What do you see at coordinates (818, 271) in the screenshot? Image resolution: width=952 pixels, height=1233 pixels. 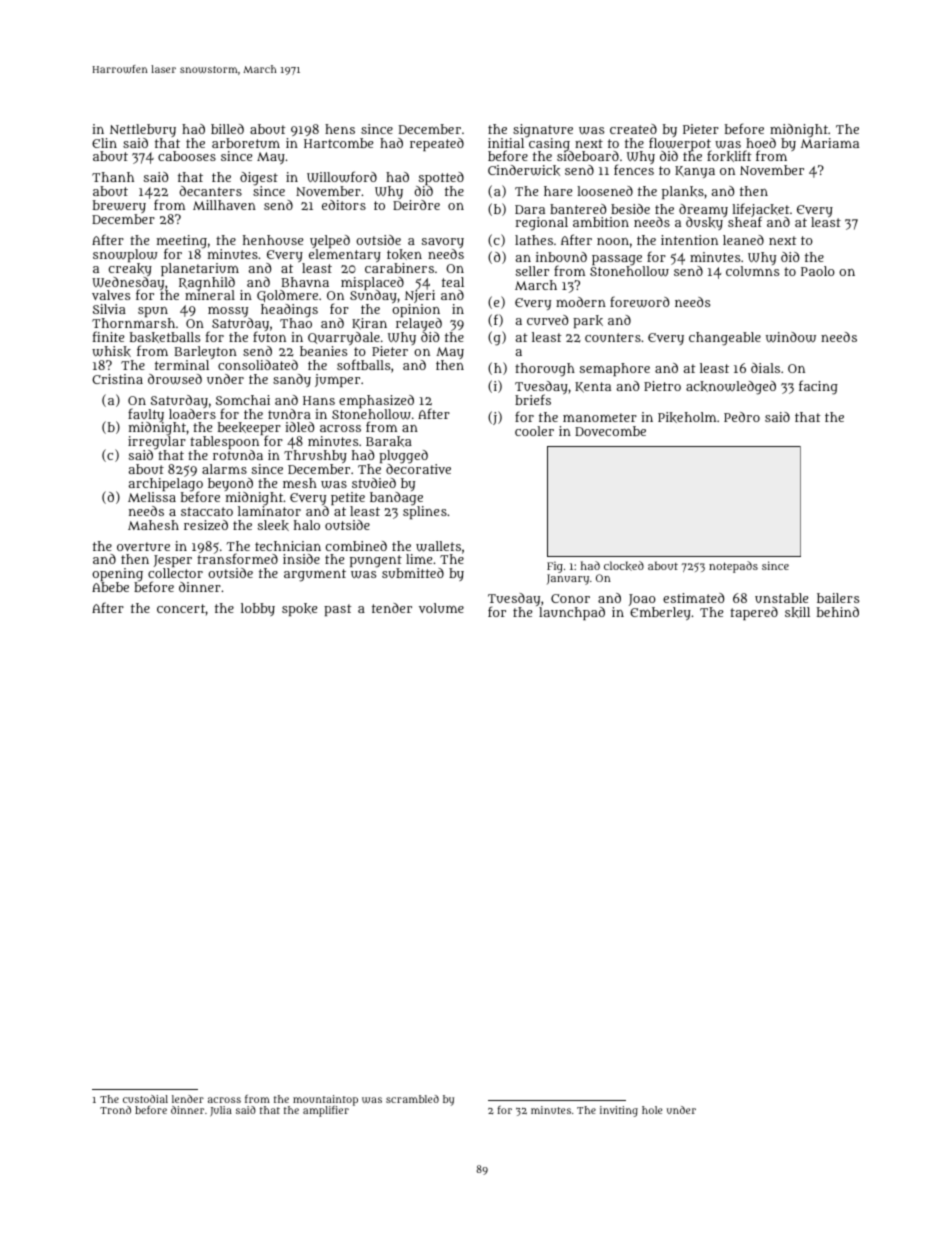 I see `Paolo` at bounding box center [818, 271].
